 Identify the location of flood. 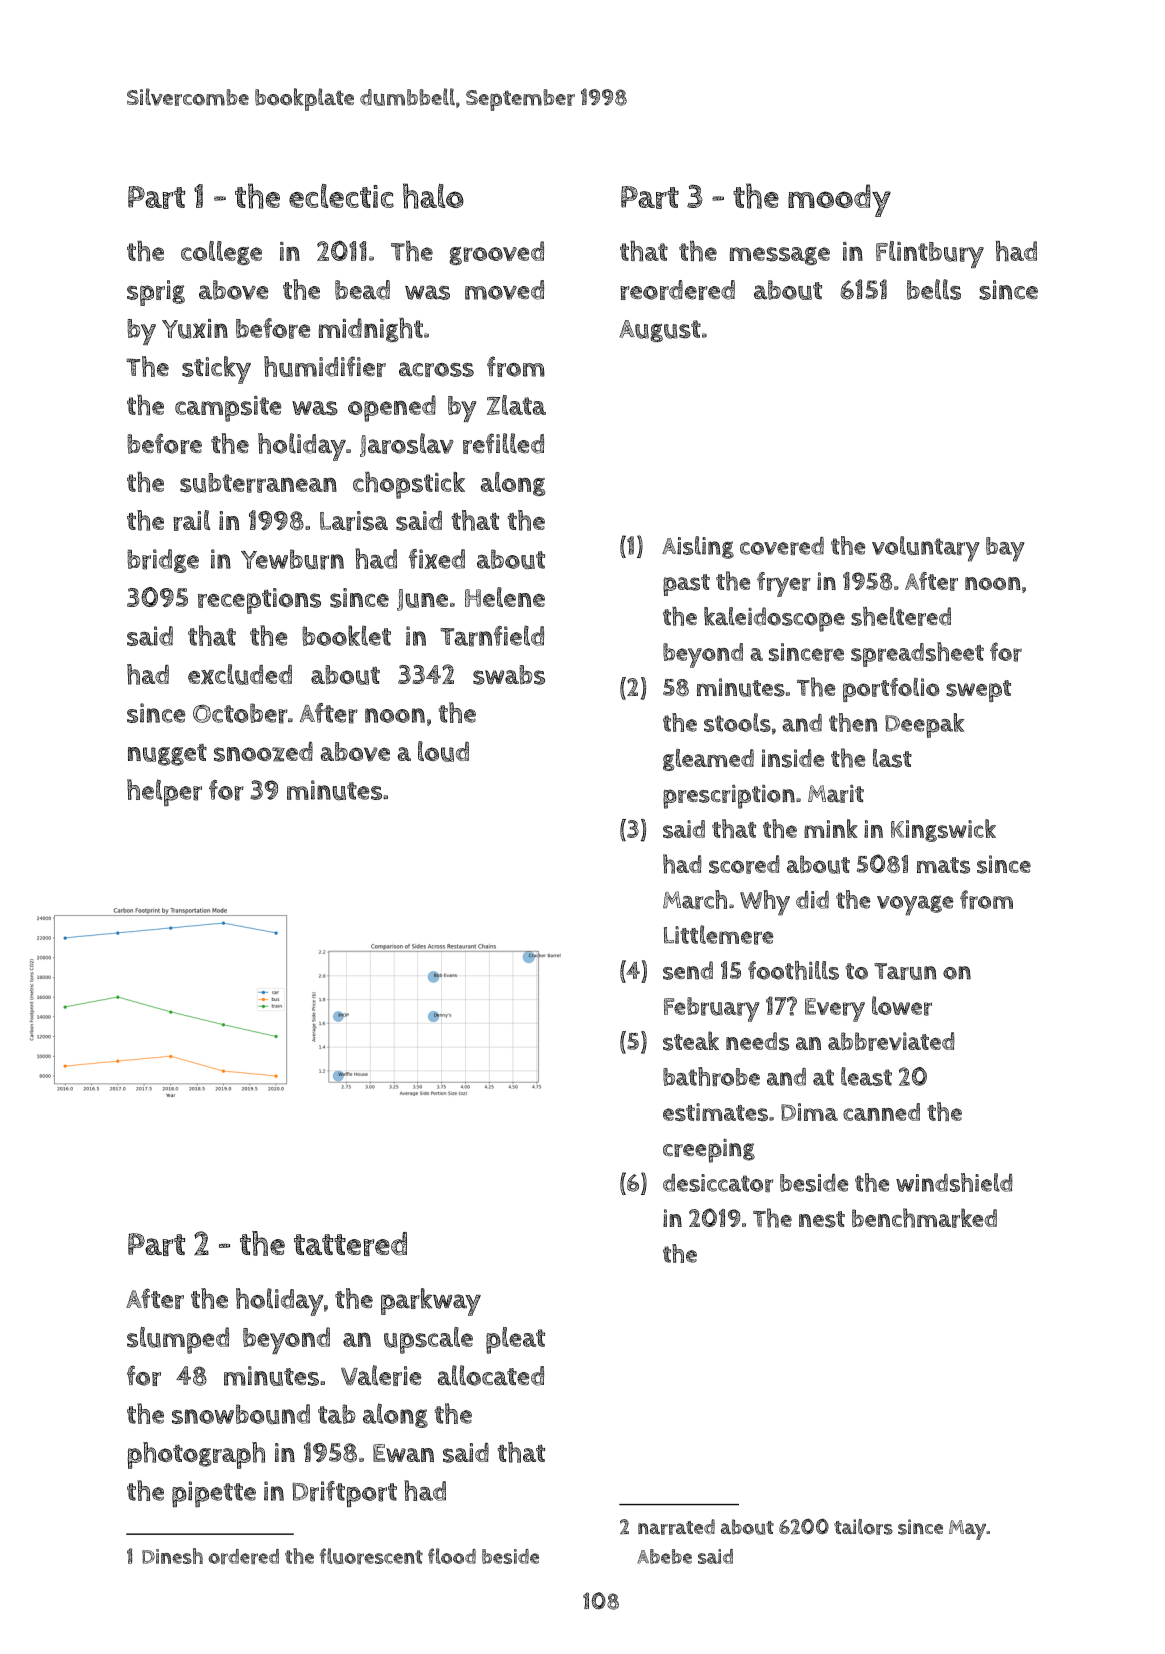
(452, 1556).
